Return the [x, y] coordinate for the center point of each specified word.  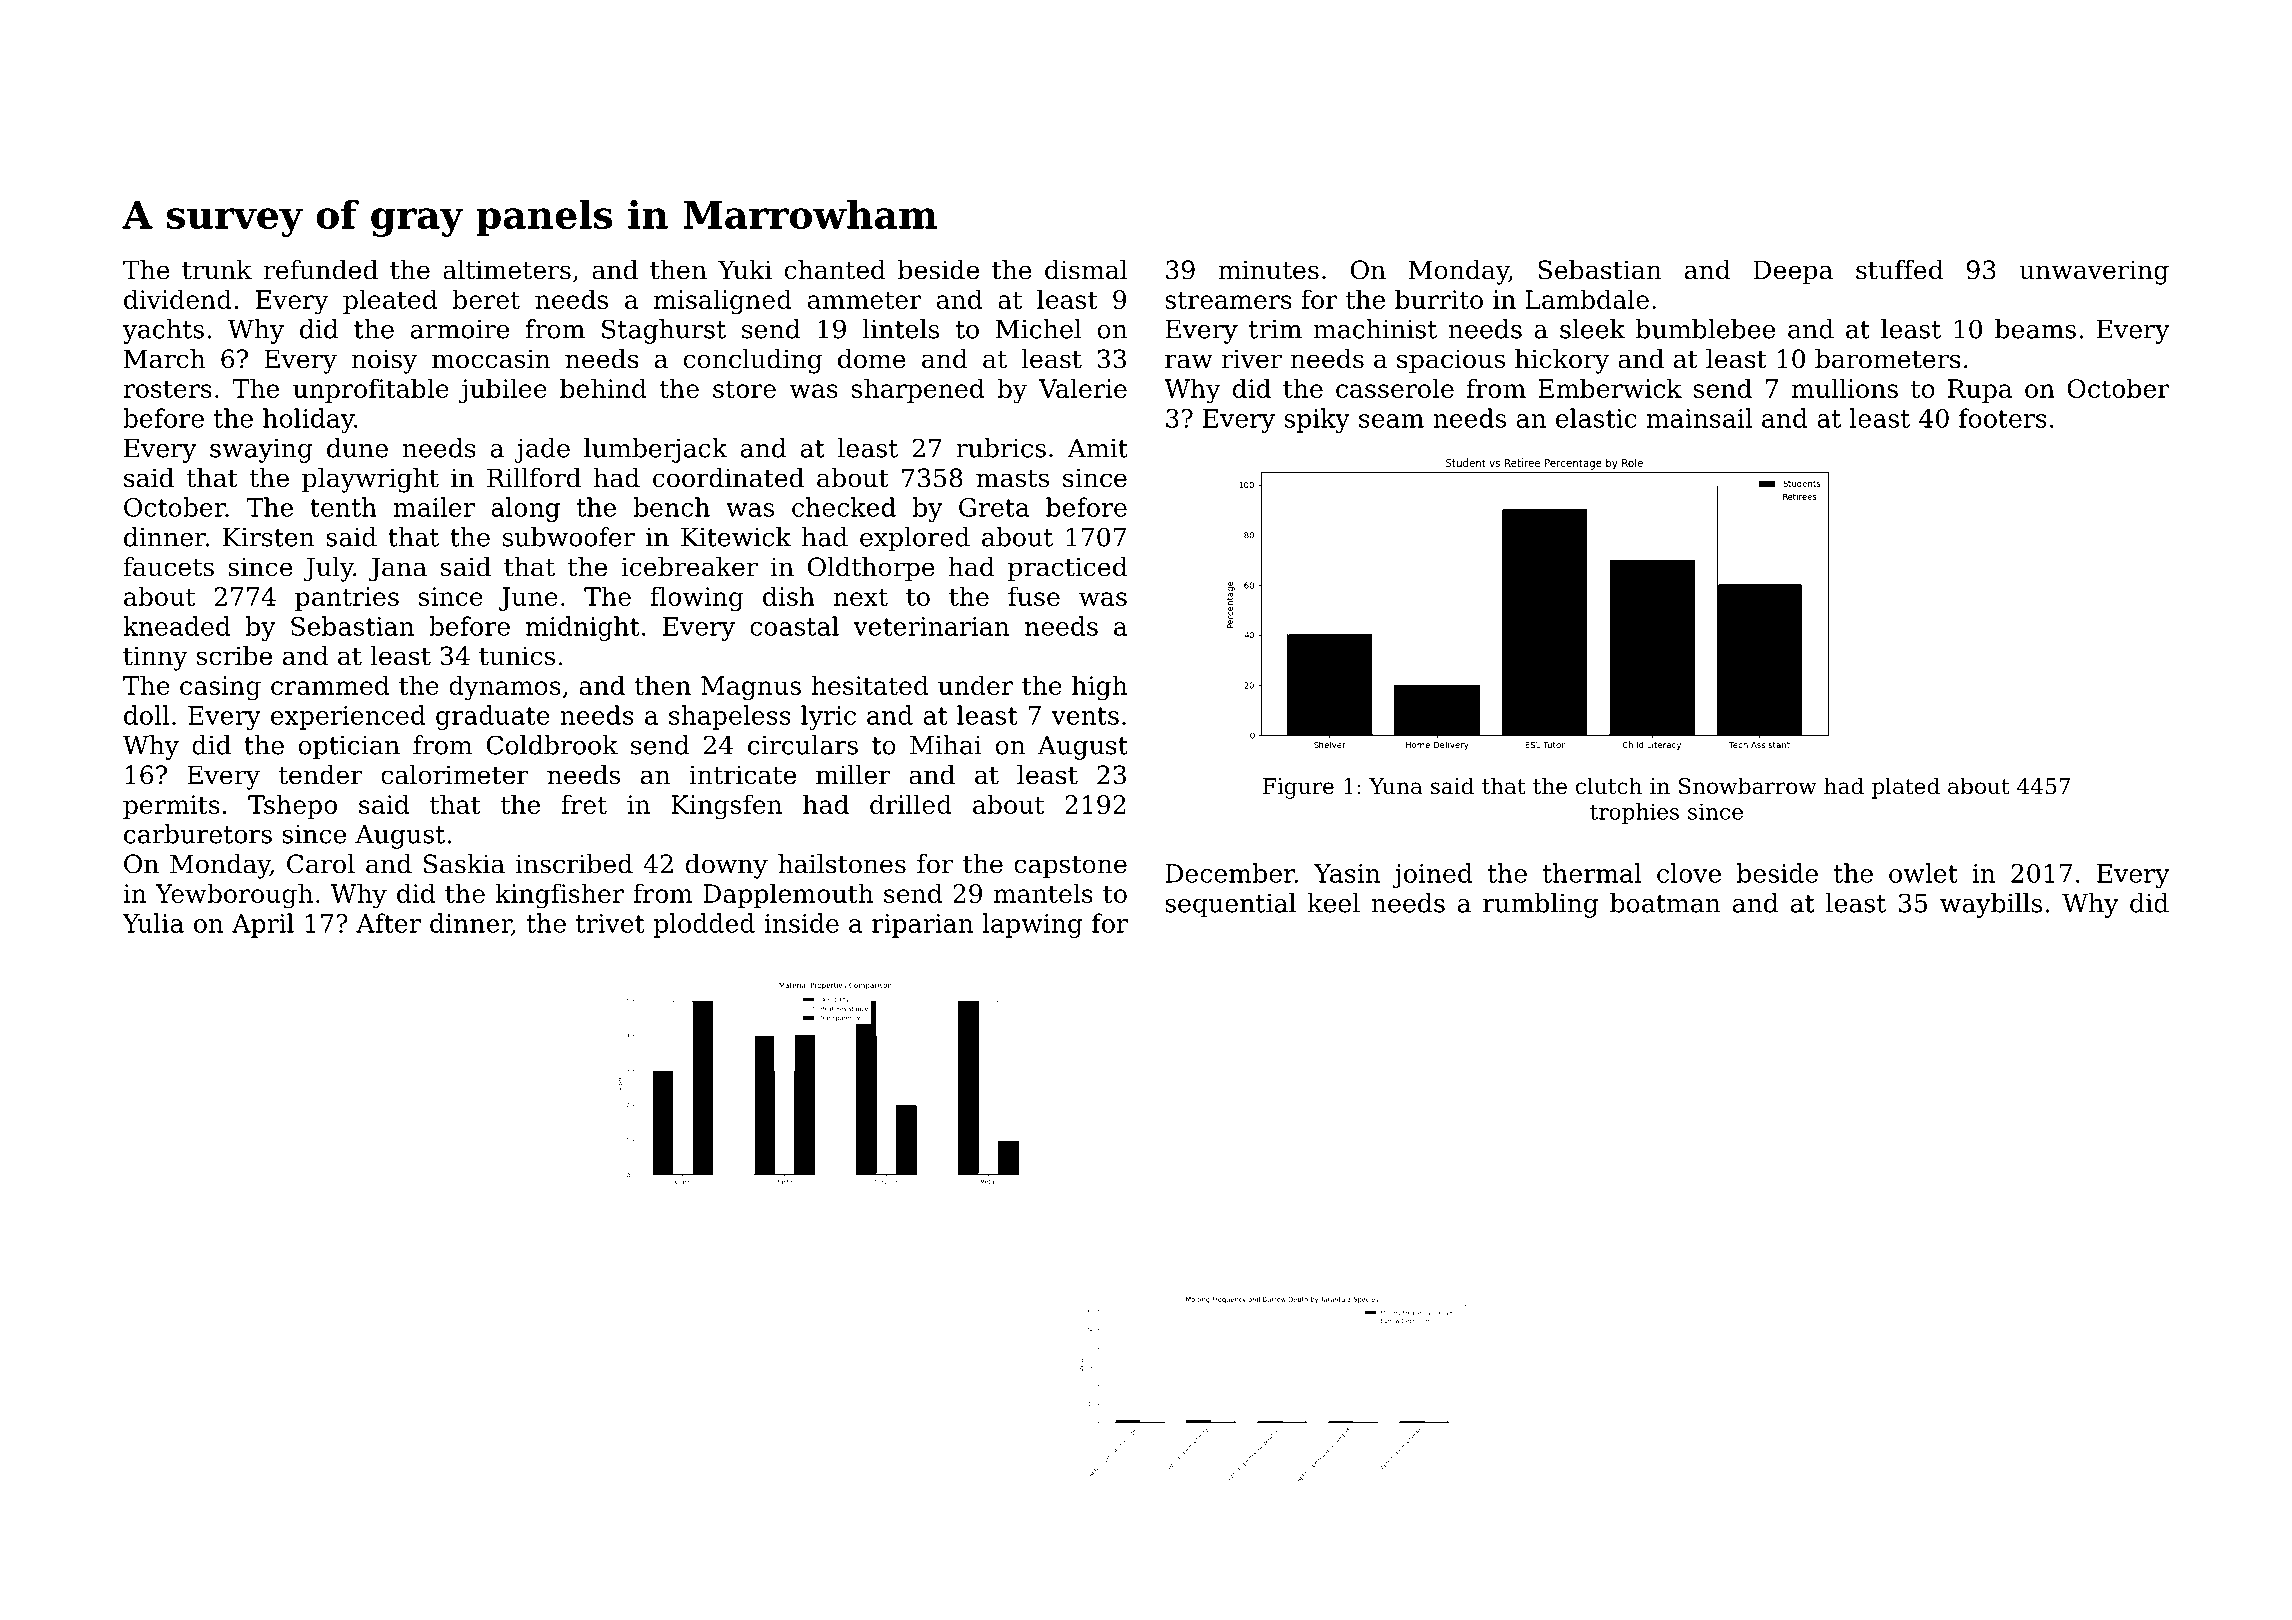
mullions [1844, 388]
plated [1906, 788]
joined [1432, 875]
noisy [384, 361]
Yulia [153, 923]
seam [1391, 421]
